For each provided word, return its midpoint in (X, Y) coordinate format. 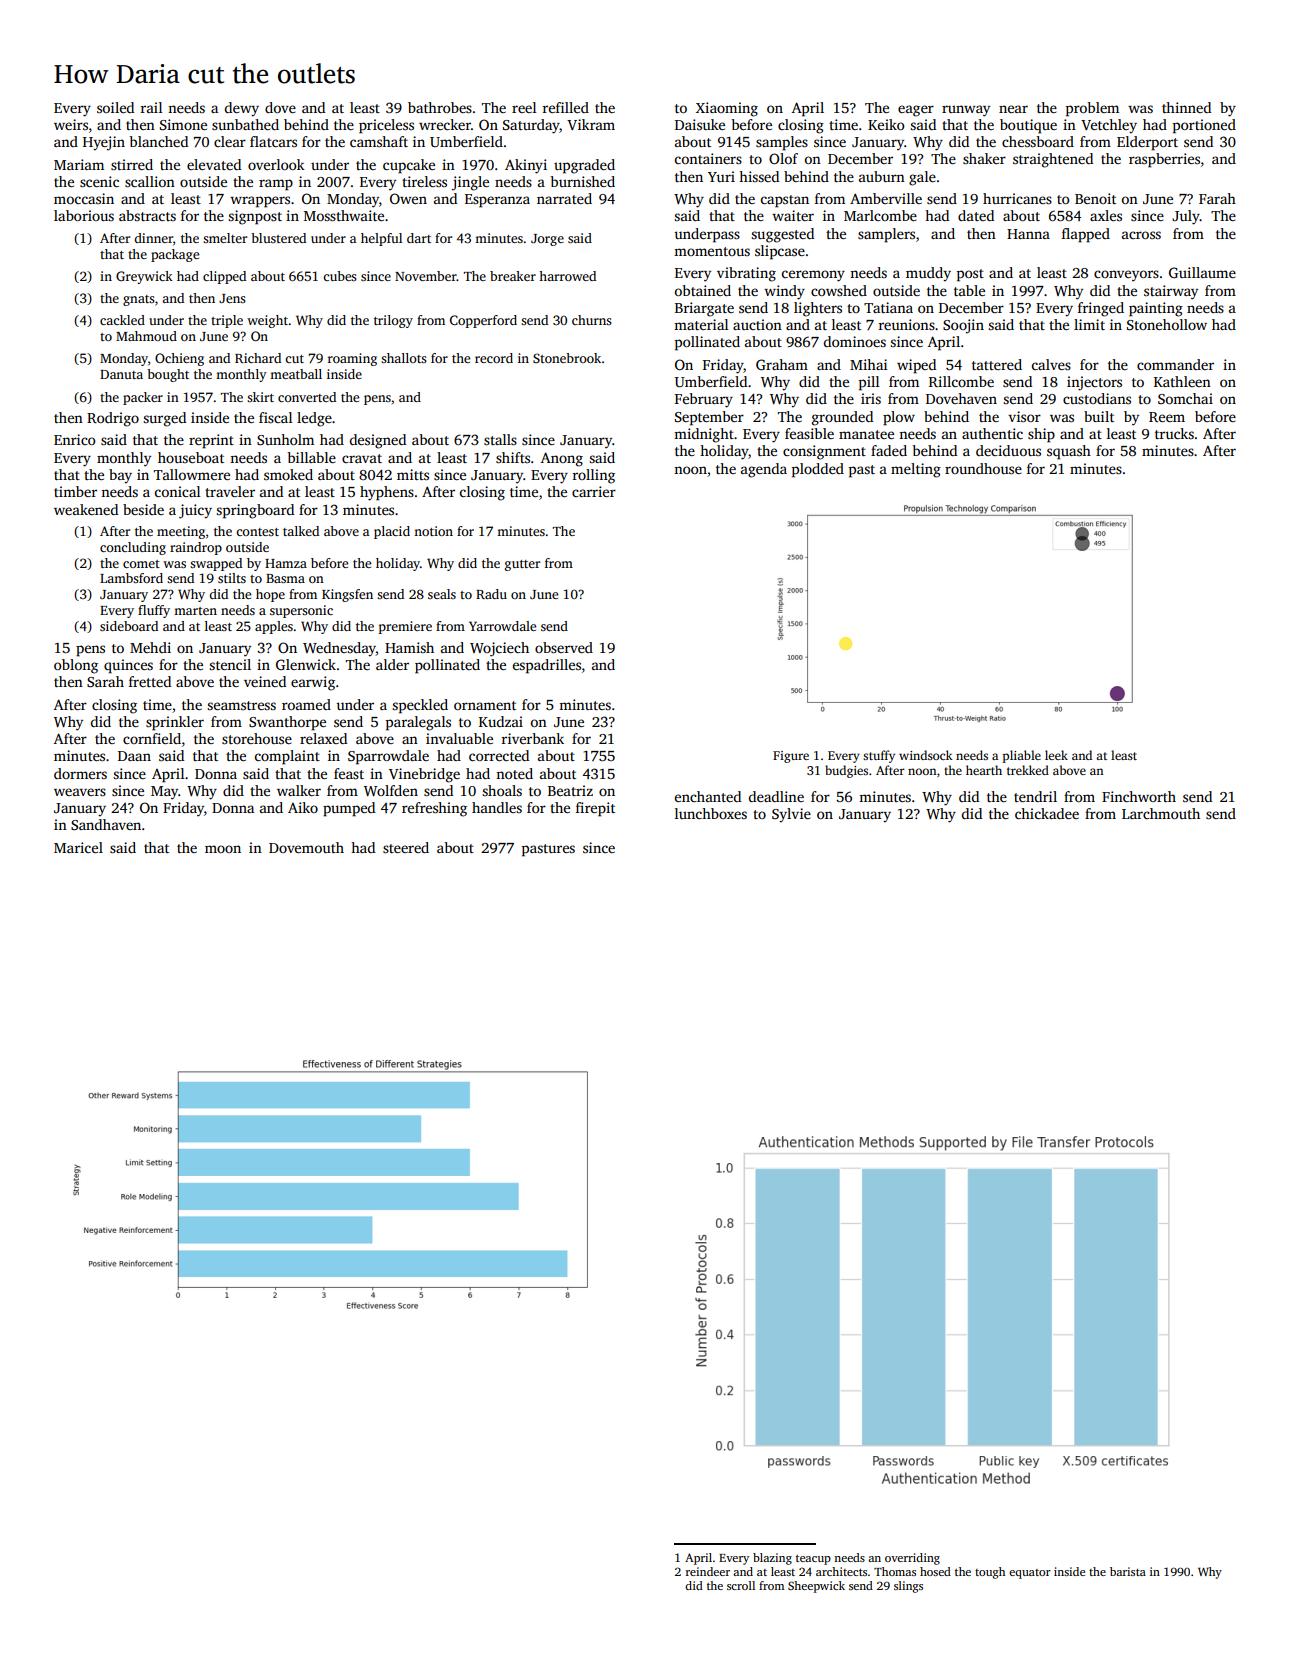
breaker (513, 276)
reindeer (708, 1571)
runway (966, 111)
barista (1128, 1571)
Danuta (121, 374)
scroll (741, 1585)
